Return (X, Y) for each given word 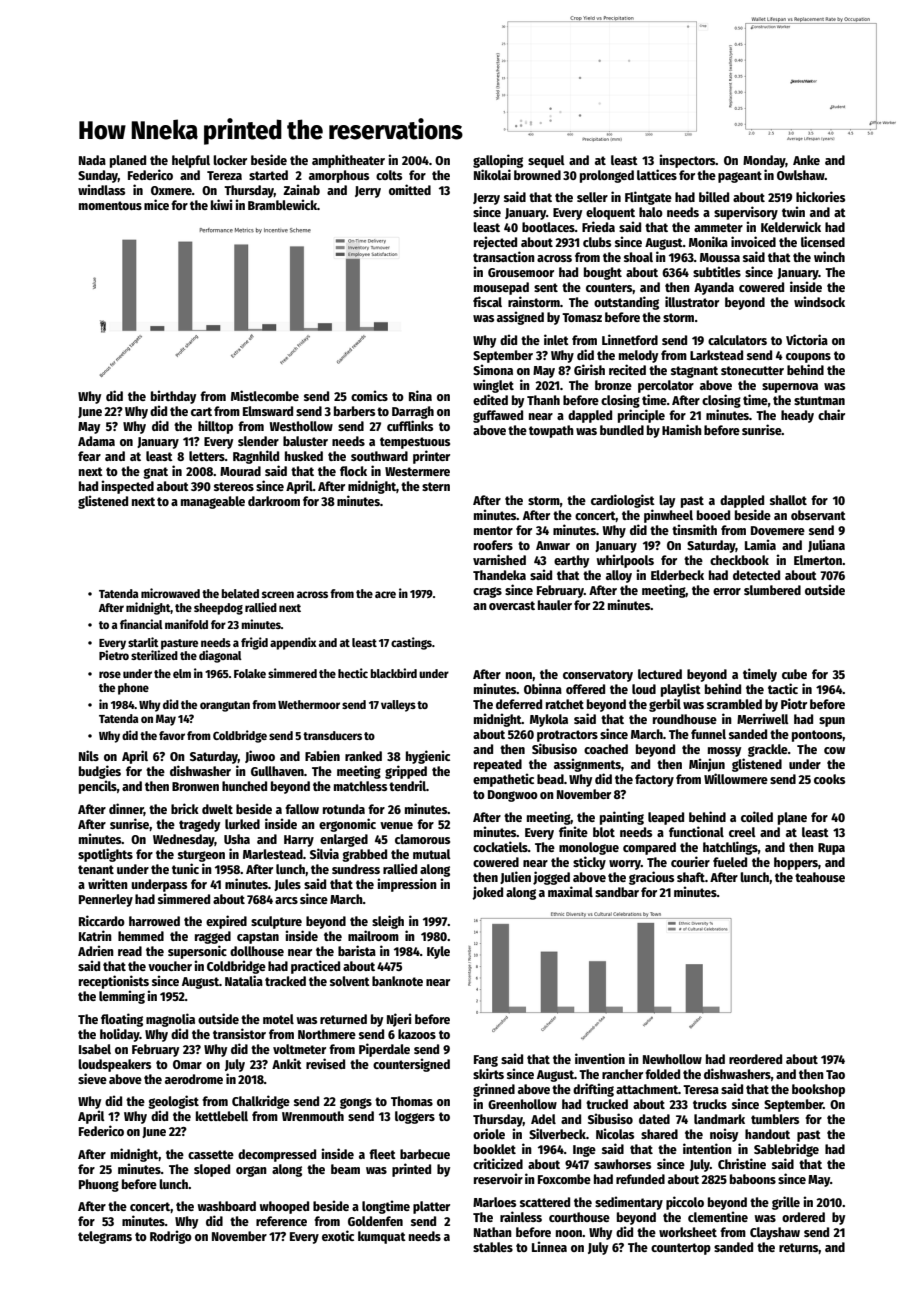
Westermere (417, 471)
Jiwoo (260, 756)
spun (832, 722)
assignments (587, 765)
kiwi (222, 204)
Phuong (99, 1185)
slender (258, 441)
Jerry (368, 192)
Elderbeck (677, 575)
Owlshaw (801, 175)
